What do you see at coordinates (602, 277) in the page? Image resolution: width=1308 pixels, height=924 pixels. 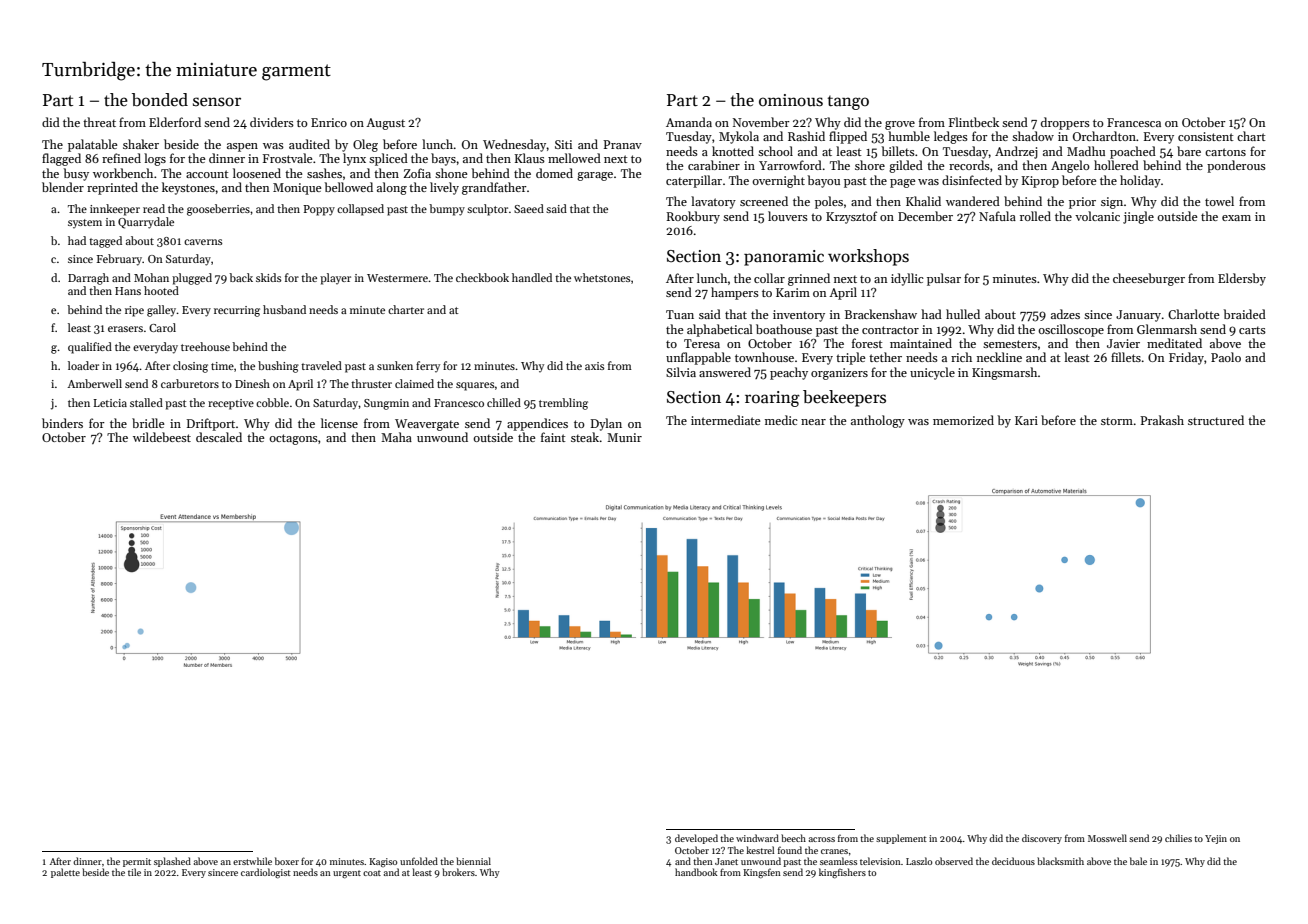 I see `whetstones` at bounding box center [602, 277].
